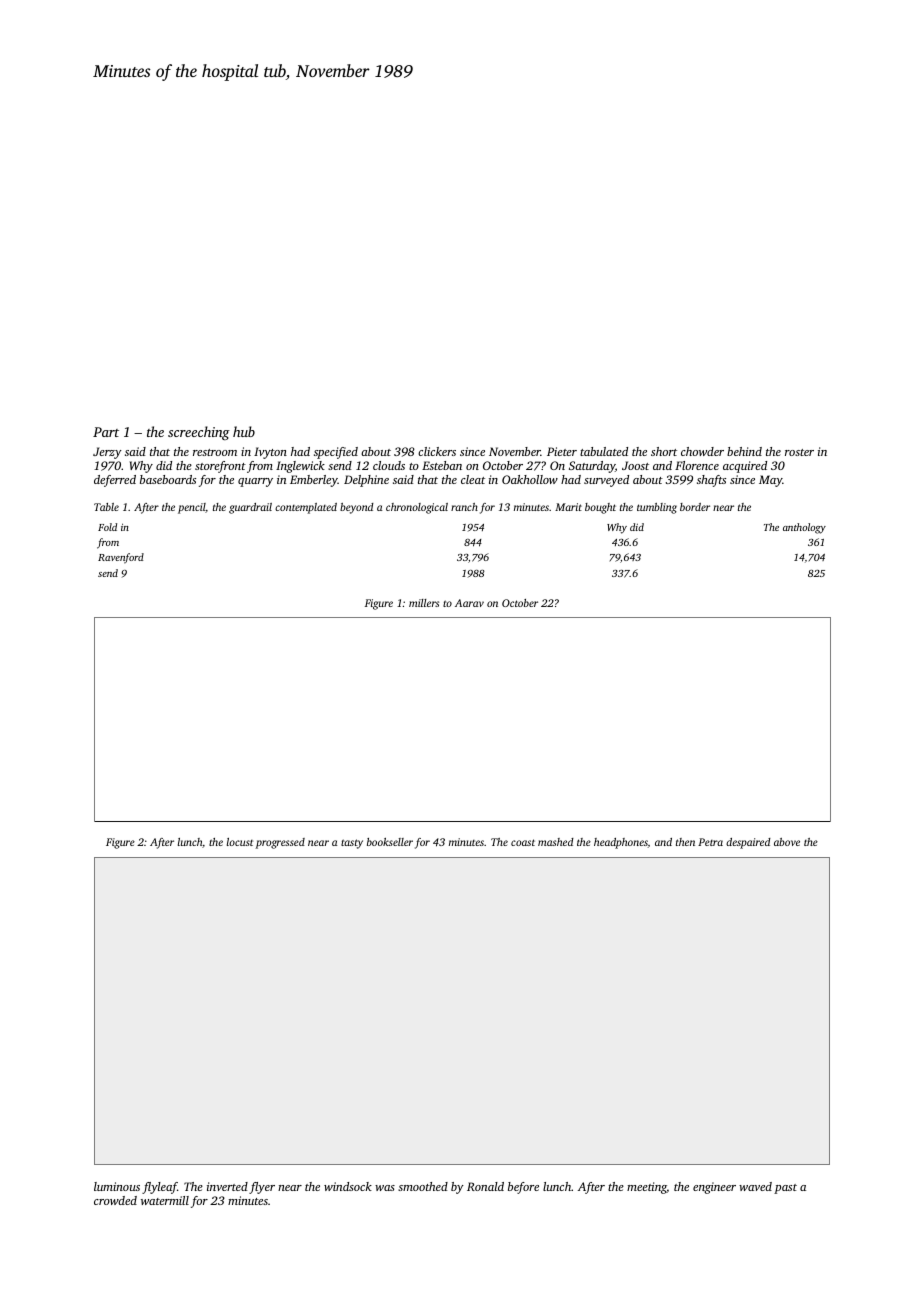  Describe the element at coordinates (787, 842) in the screenshot. I see `above` at that location.
